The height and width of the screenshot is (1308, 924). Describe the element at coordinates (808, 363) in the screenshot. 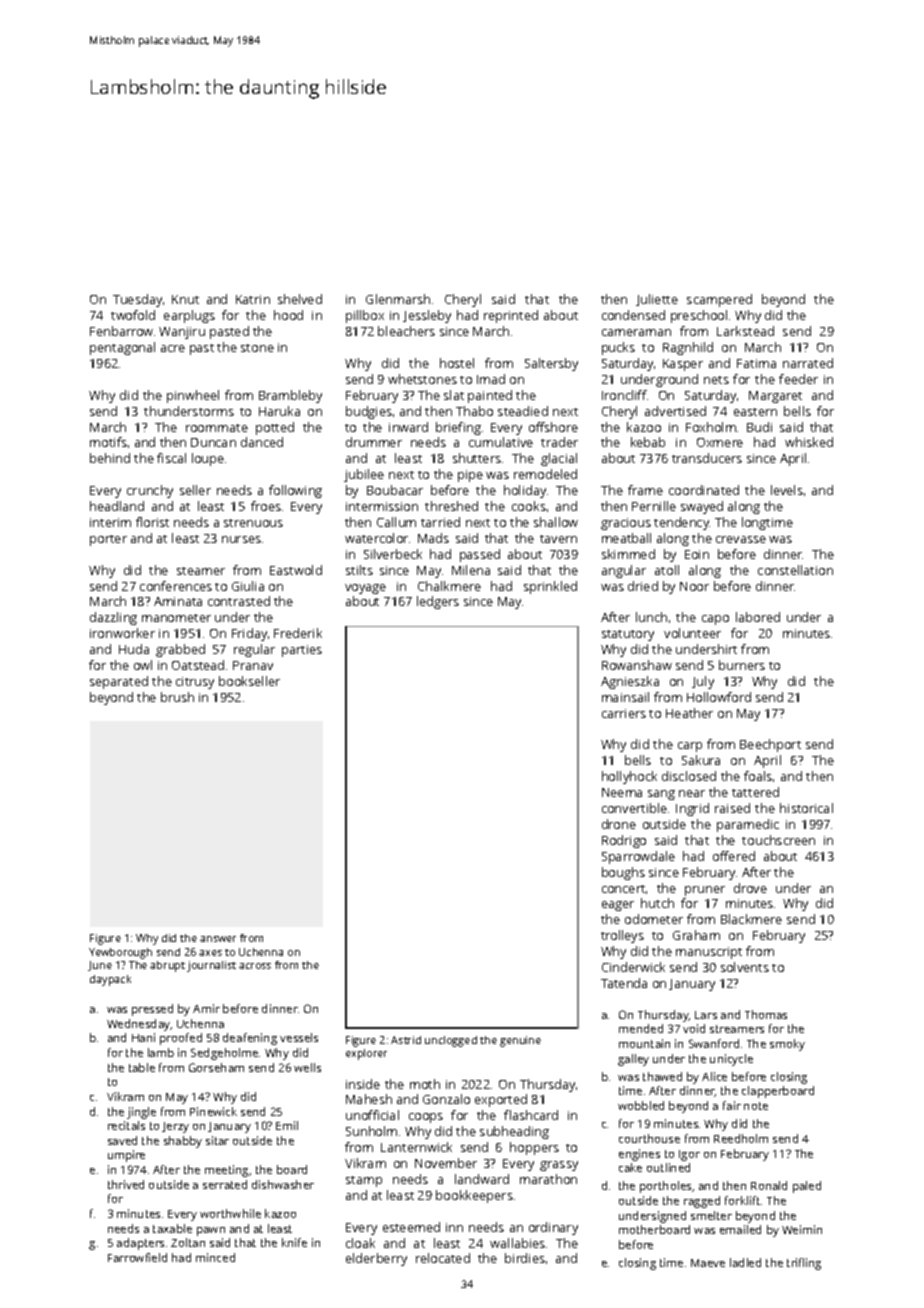

I see `narrated` at that location.
